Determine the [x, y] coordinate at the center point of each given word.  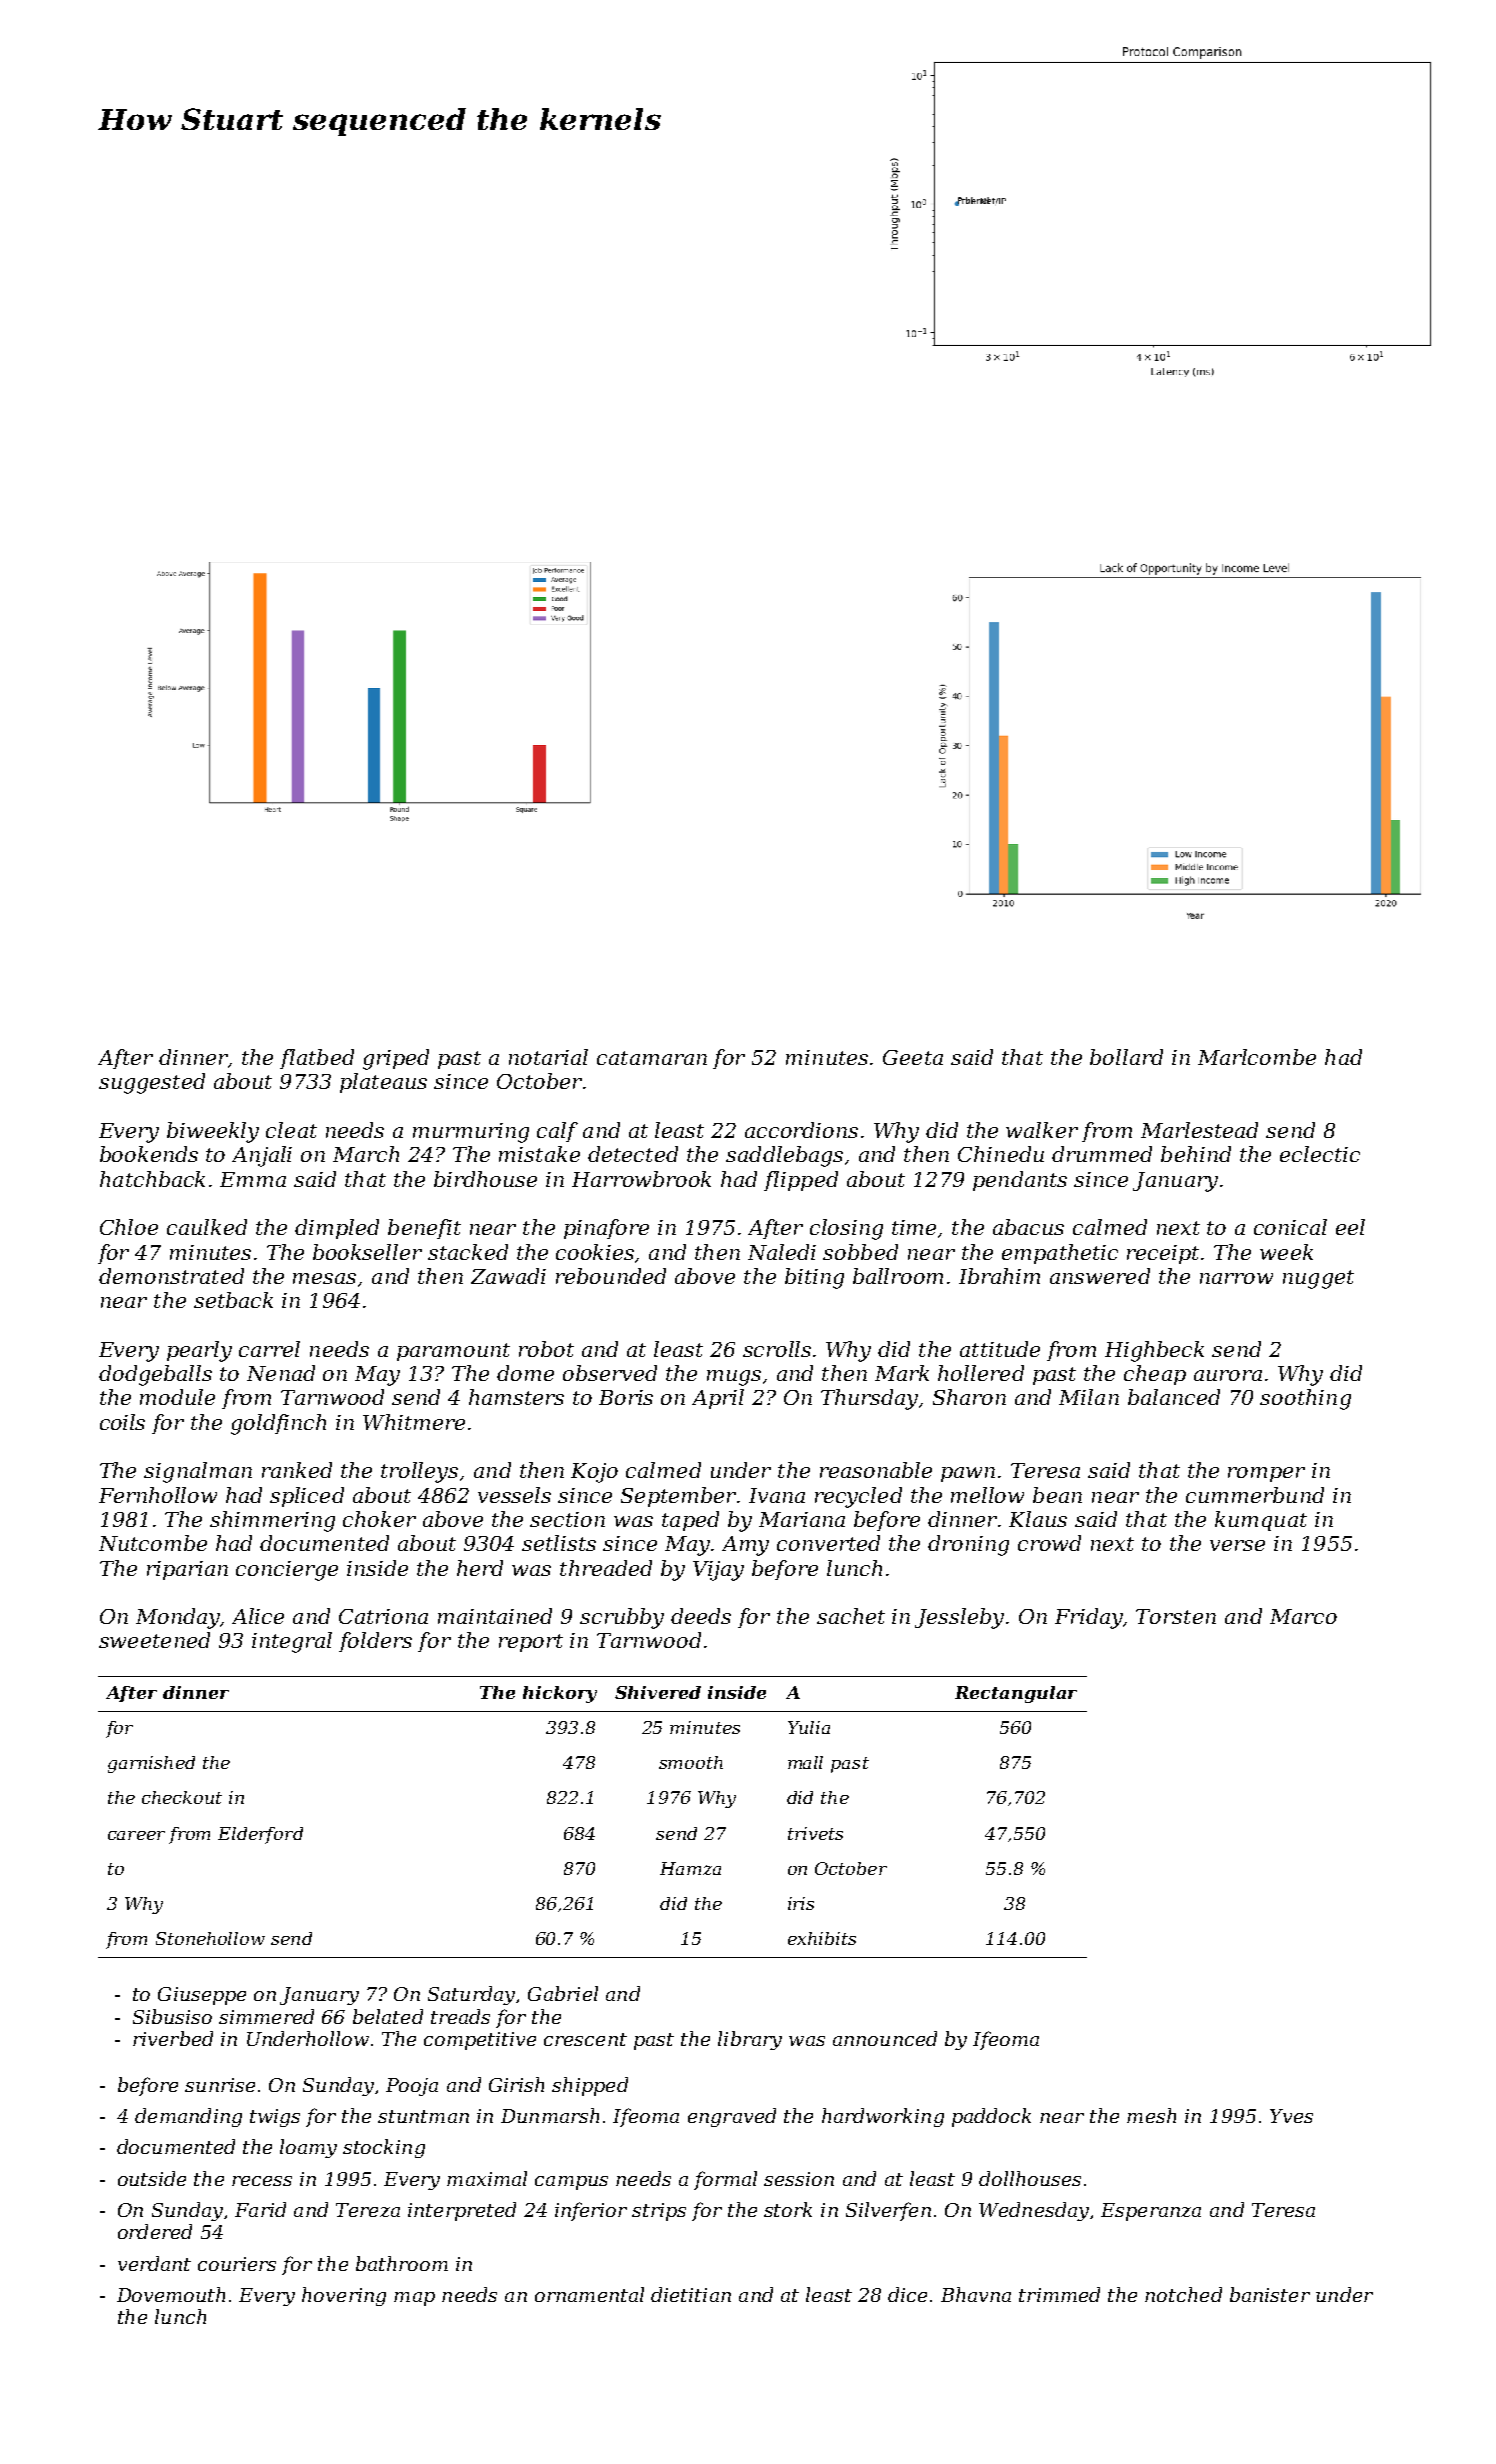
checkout [182, 1797]
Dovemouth [171, 2294]
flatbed [317, 1059]
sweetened [154, 1640]
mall [805, 1762]
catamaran [652, 1058]
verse [1237, 1545]
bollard [1126, 1057]
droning [968, 1545]
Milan [1089, 1397]
